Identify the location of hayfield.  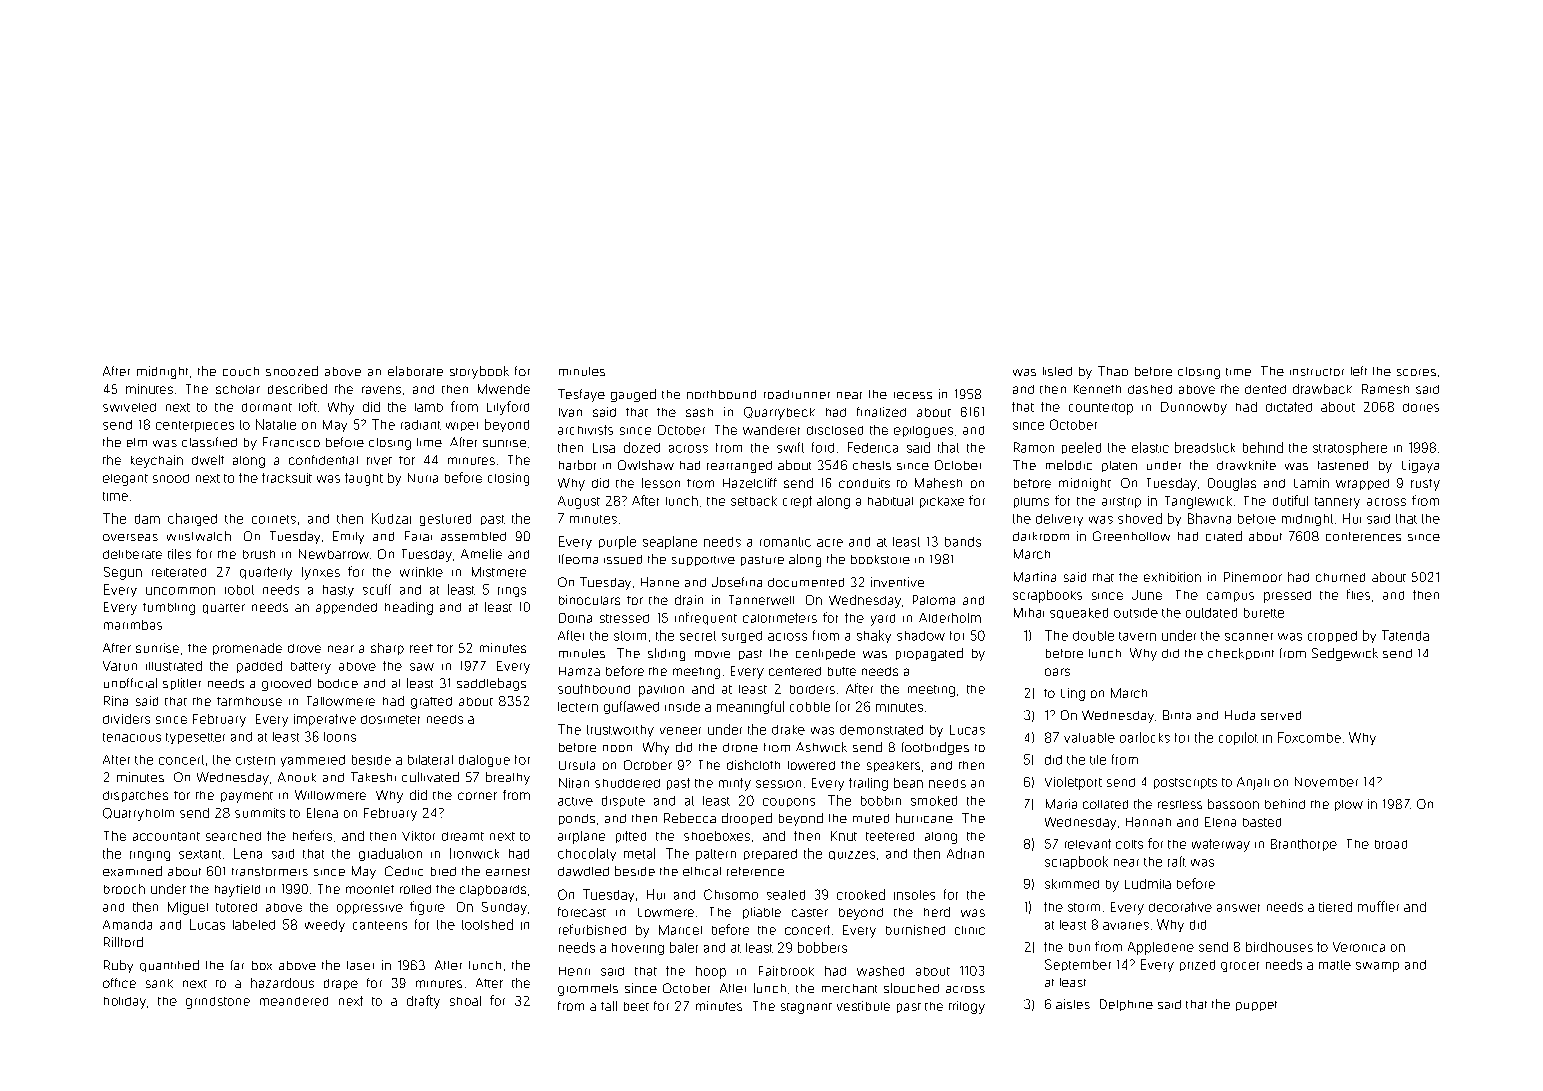
(237, 890).
